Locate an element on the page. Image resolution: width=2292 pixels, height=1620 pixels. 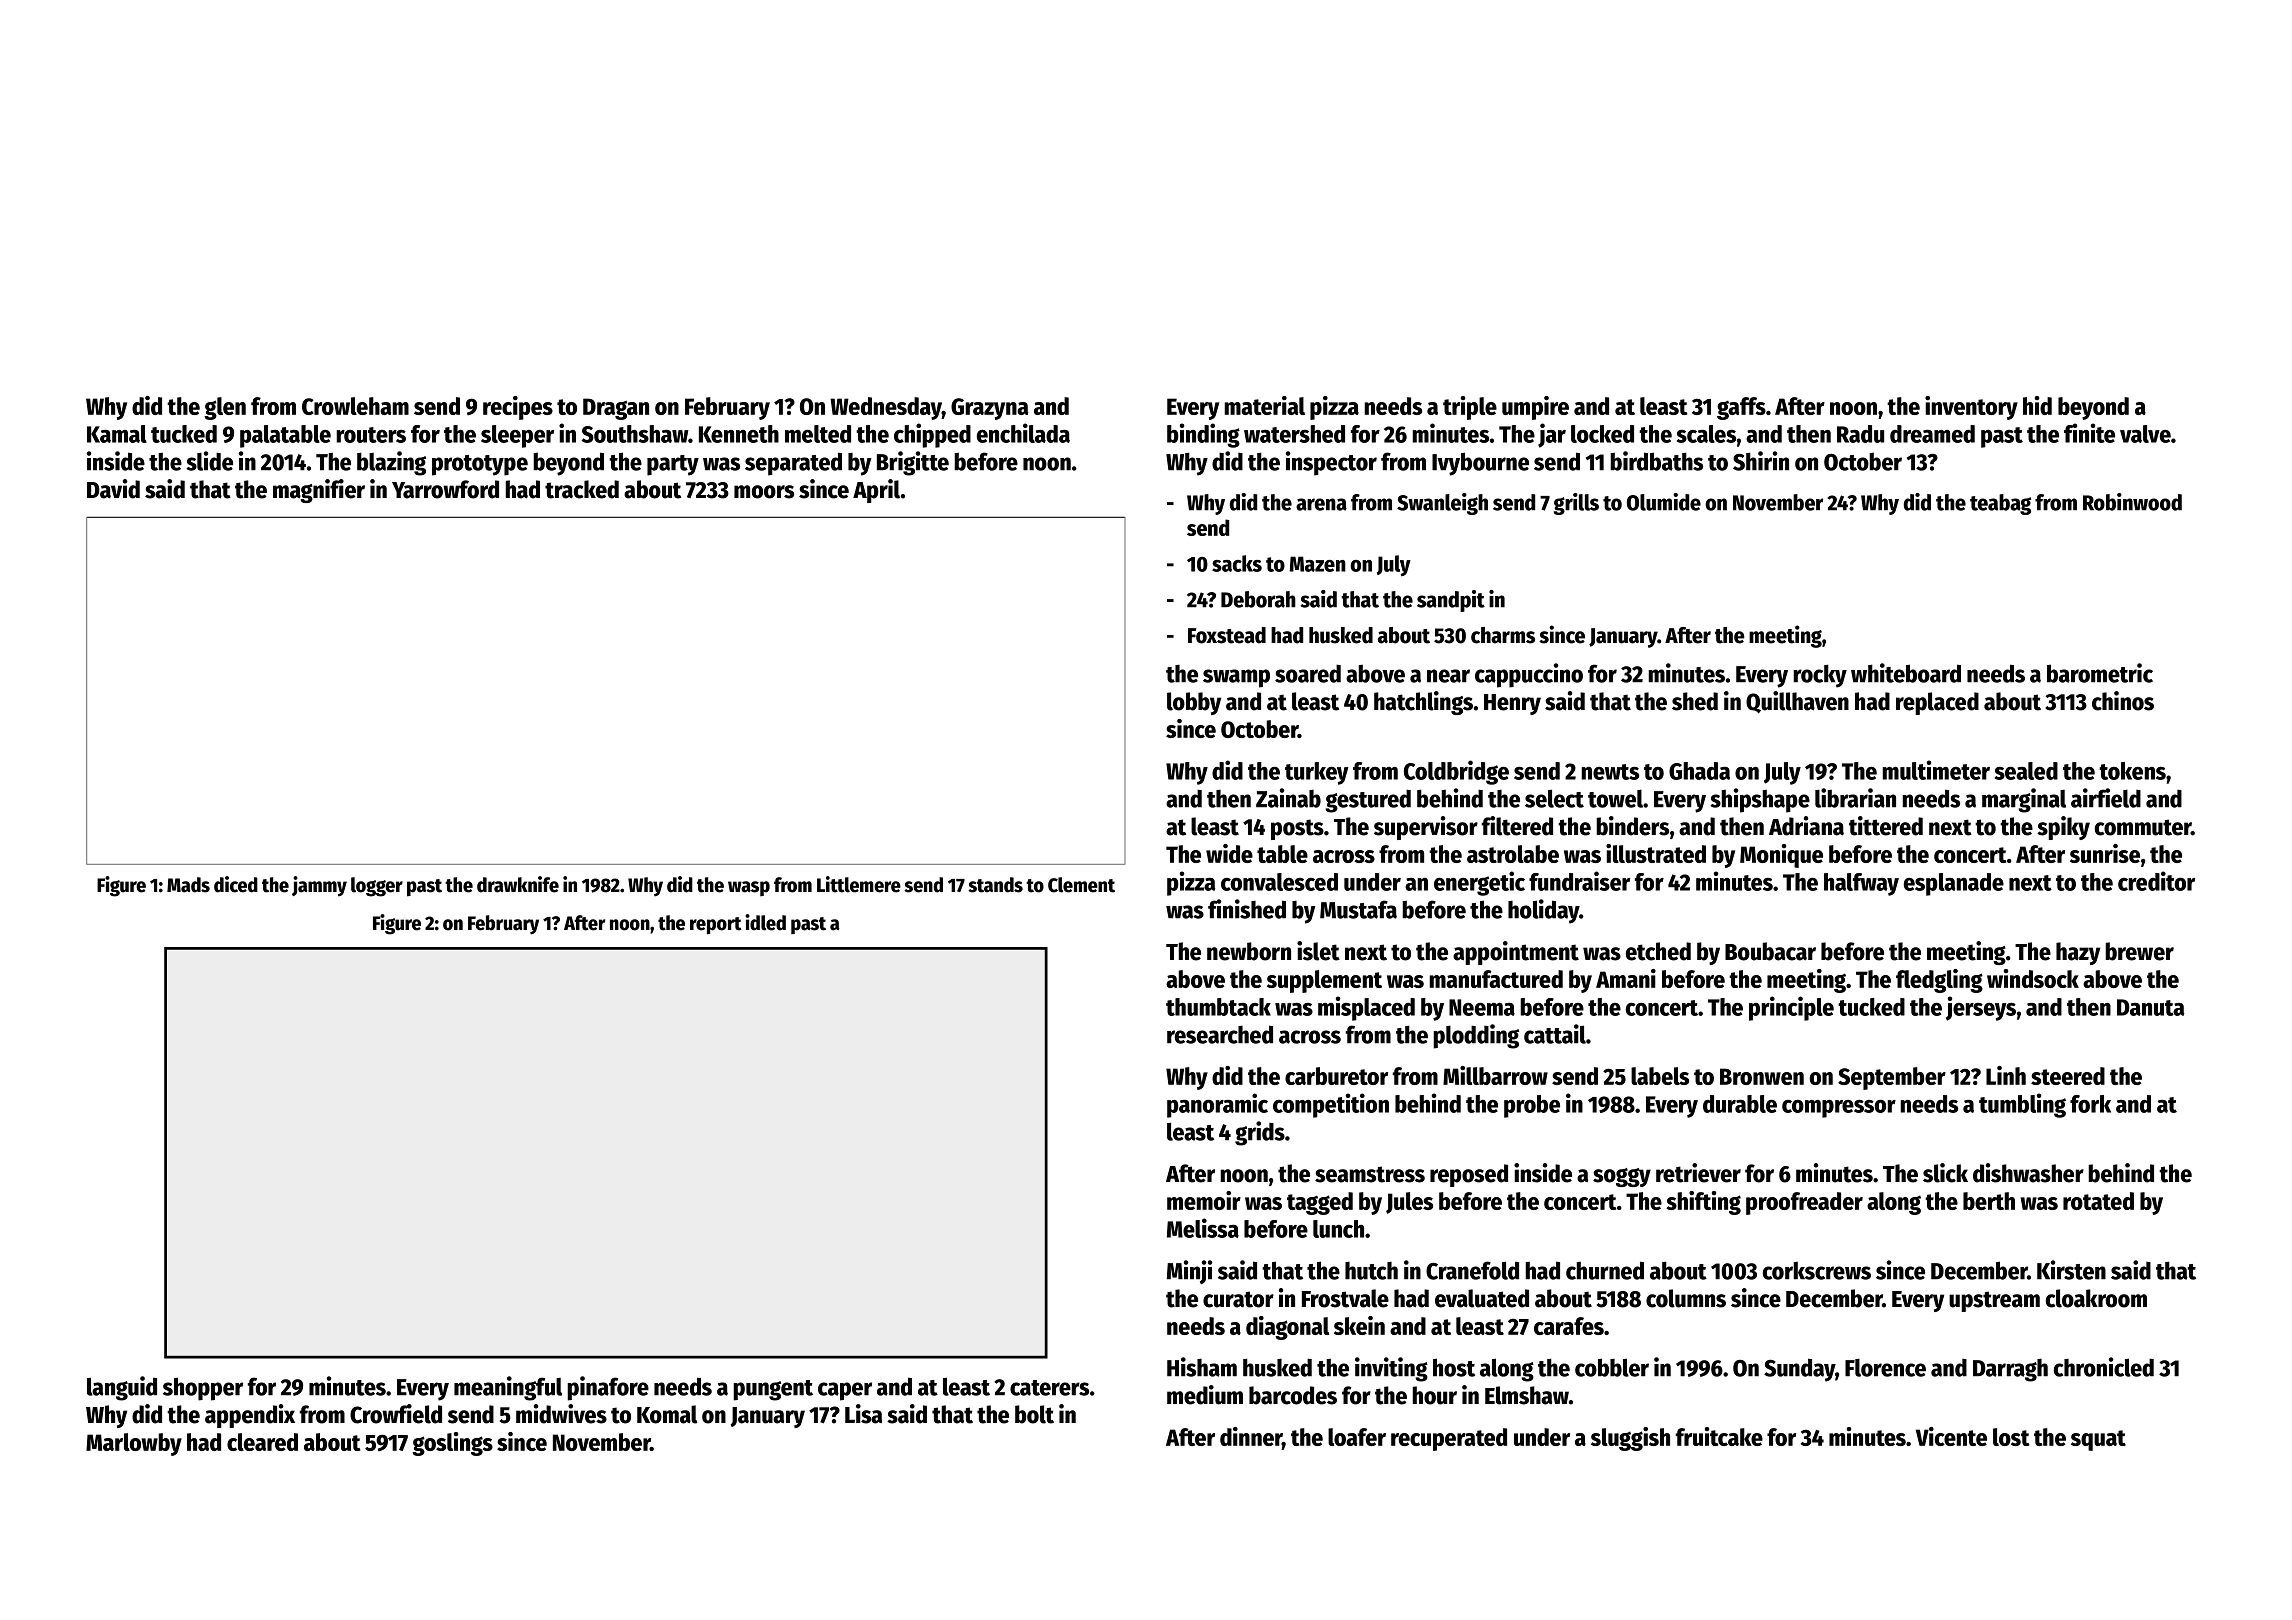
competition is located at coordinates (1331, 1105).
